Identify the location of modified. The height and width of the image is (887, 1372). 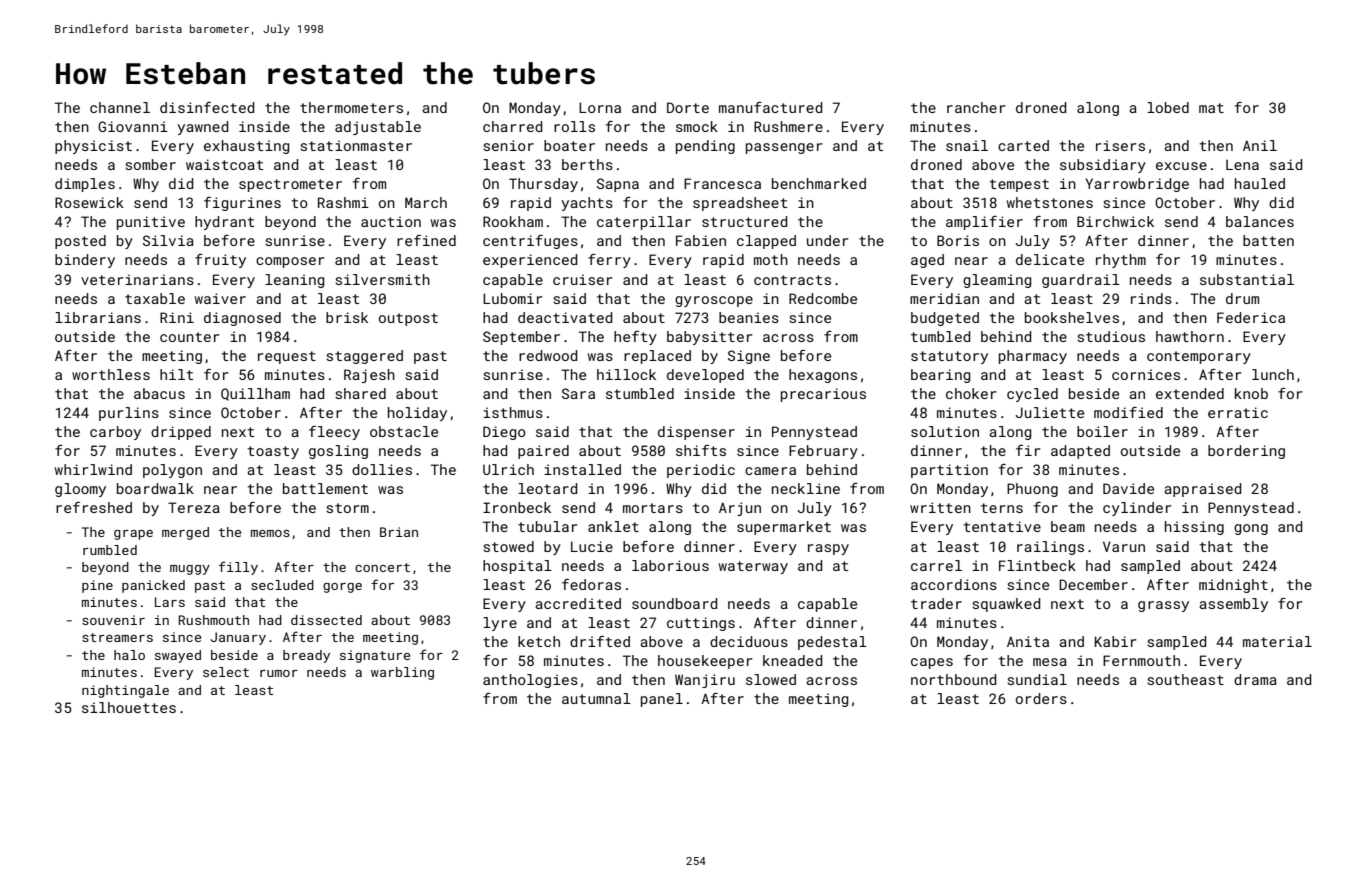
(1128, 412).
